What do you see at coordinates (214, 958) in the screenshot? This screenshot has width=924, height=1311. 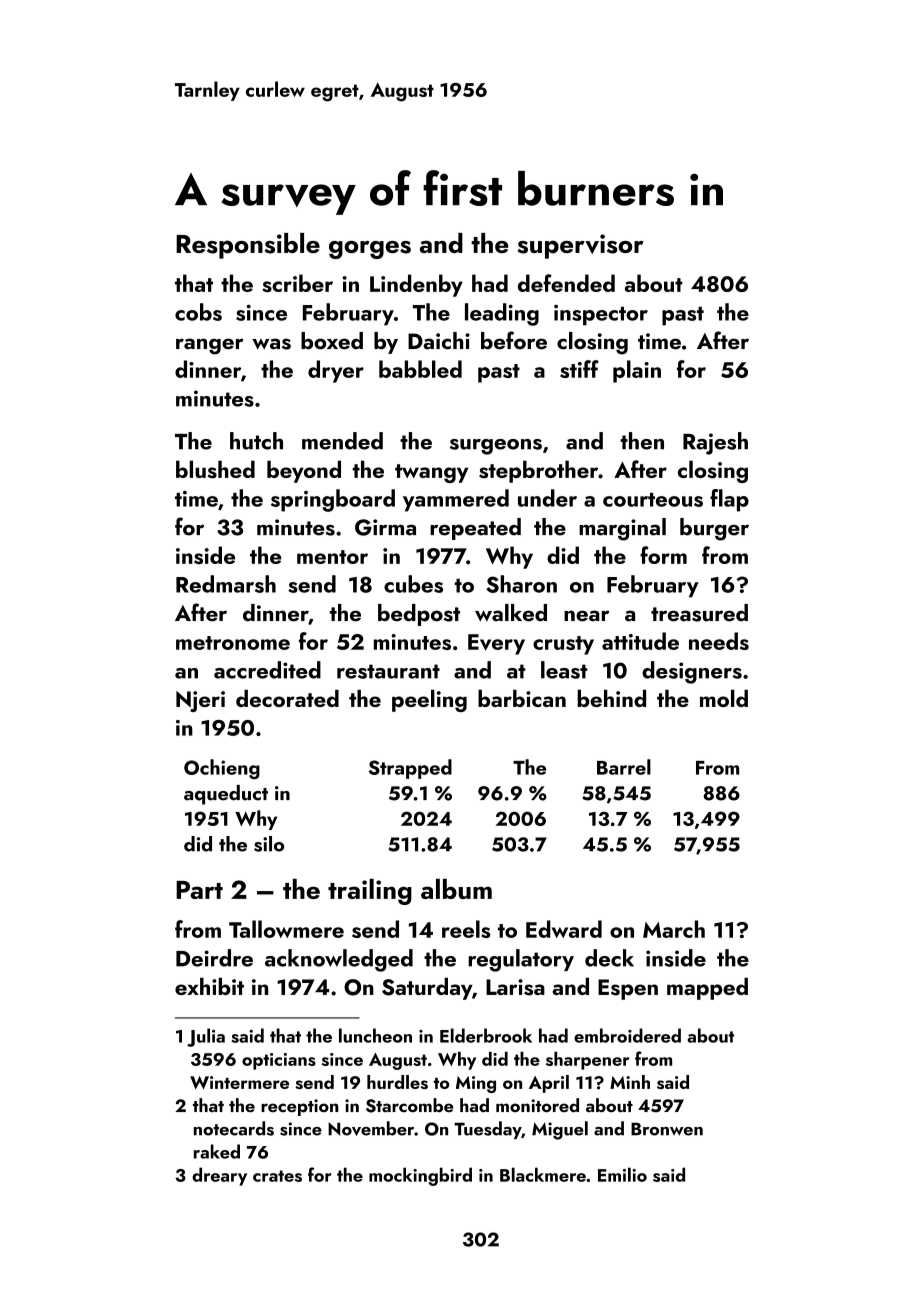 I see `Deirdre` at bounding box center [214, 958].
